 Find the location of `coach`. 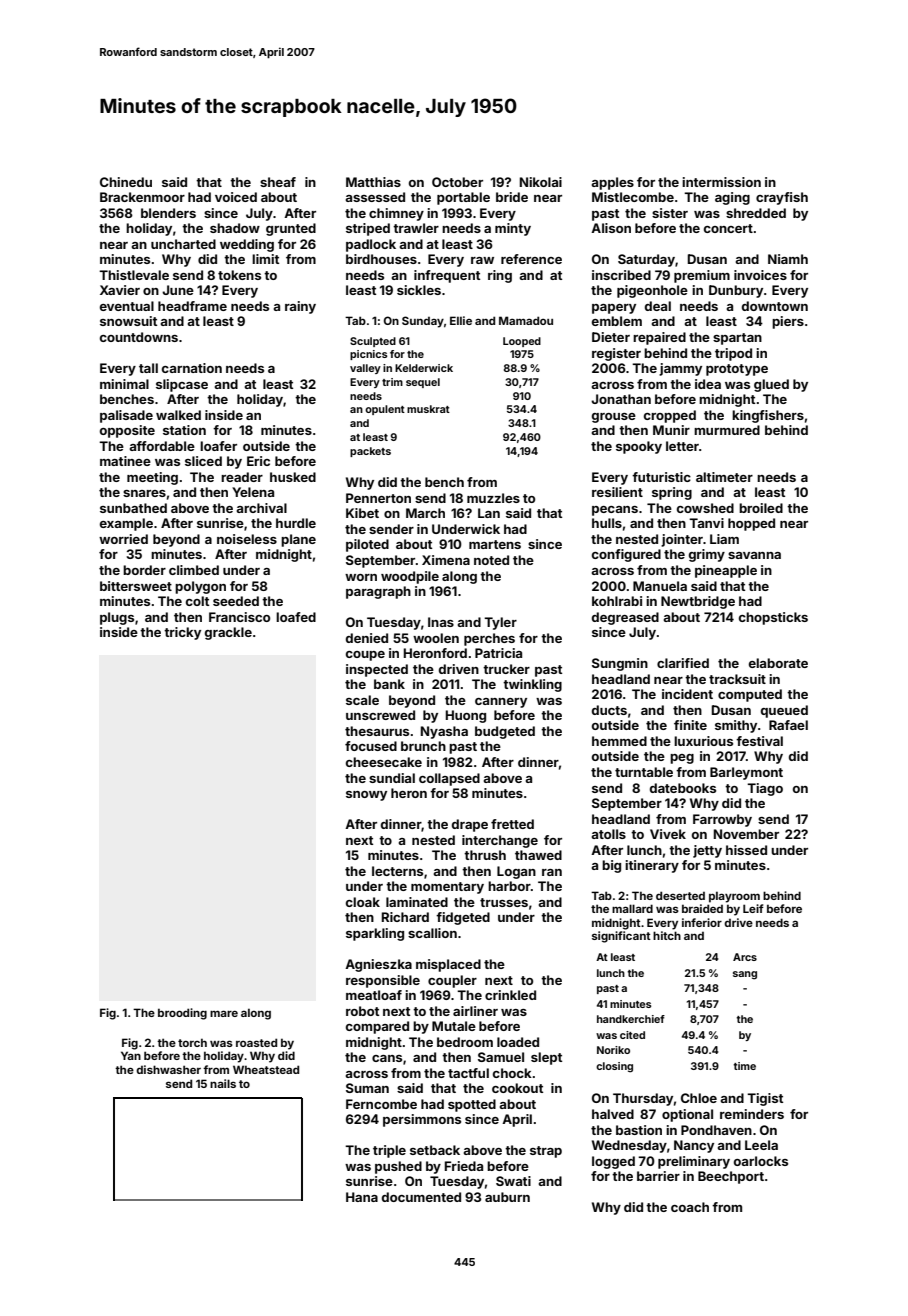

coach is located at coordinates (690, 1207).
